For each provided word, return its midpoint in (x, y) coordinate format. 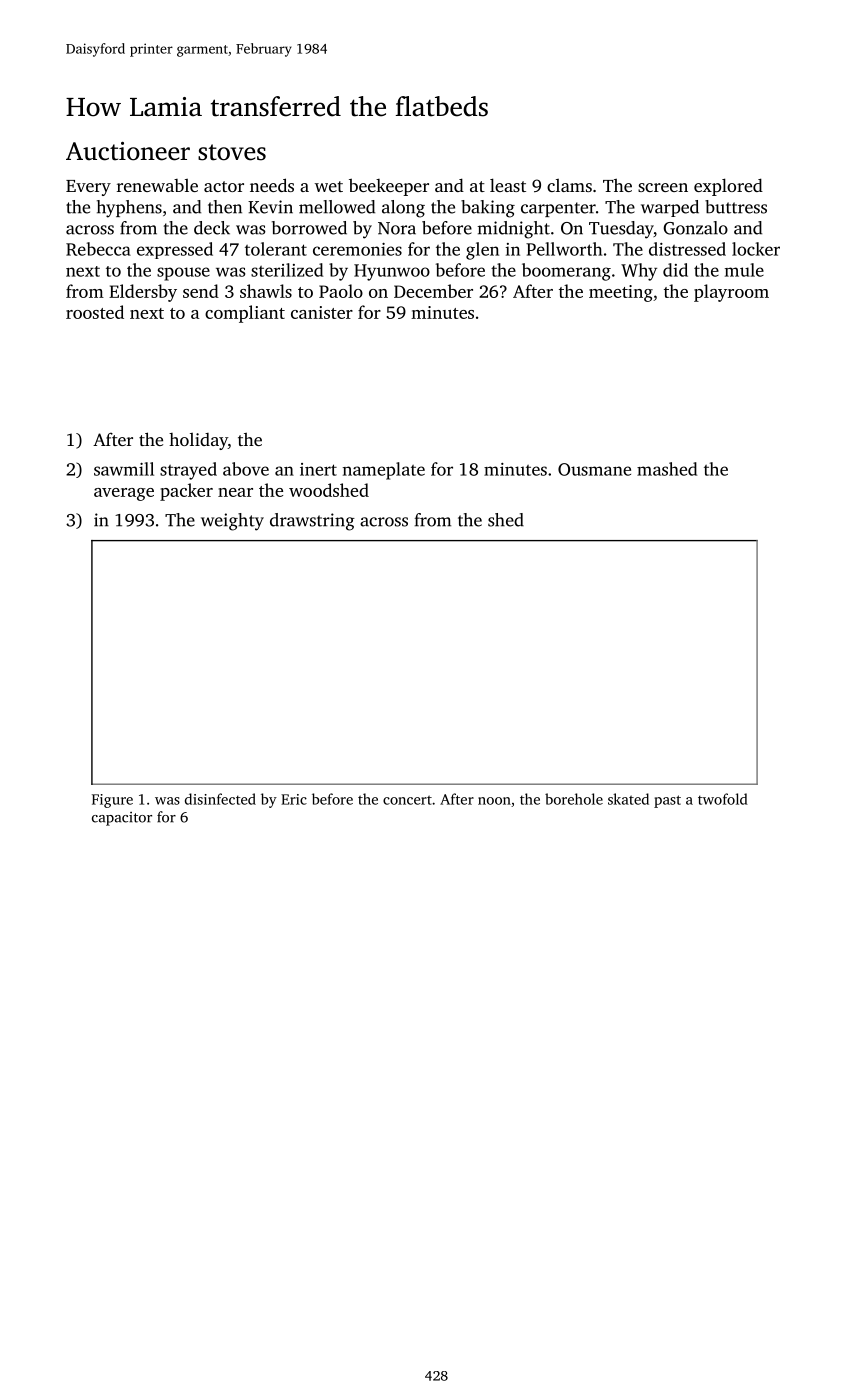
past (667, 801)
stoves (232, 152)
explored (728, 187)
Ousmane (594, 469)
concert (407, 800)
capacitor (122, 819)
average (124, 494)
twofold (723, 799)
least (508, 185)
